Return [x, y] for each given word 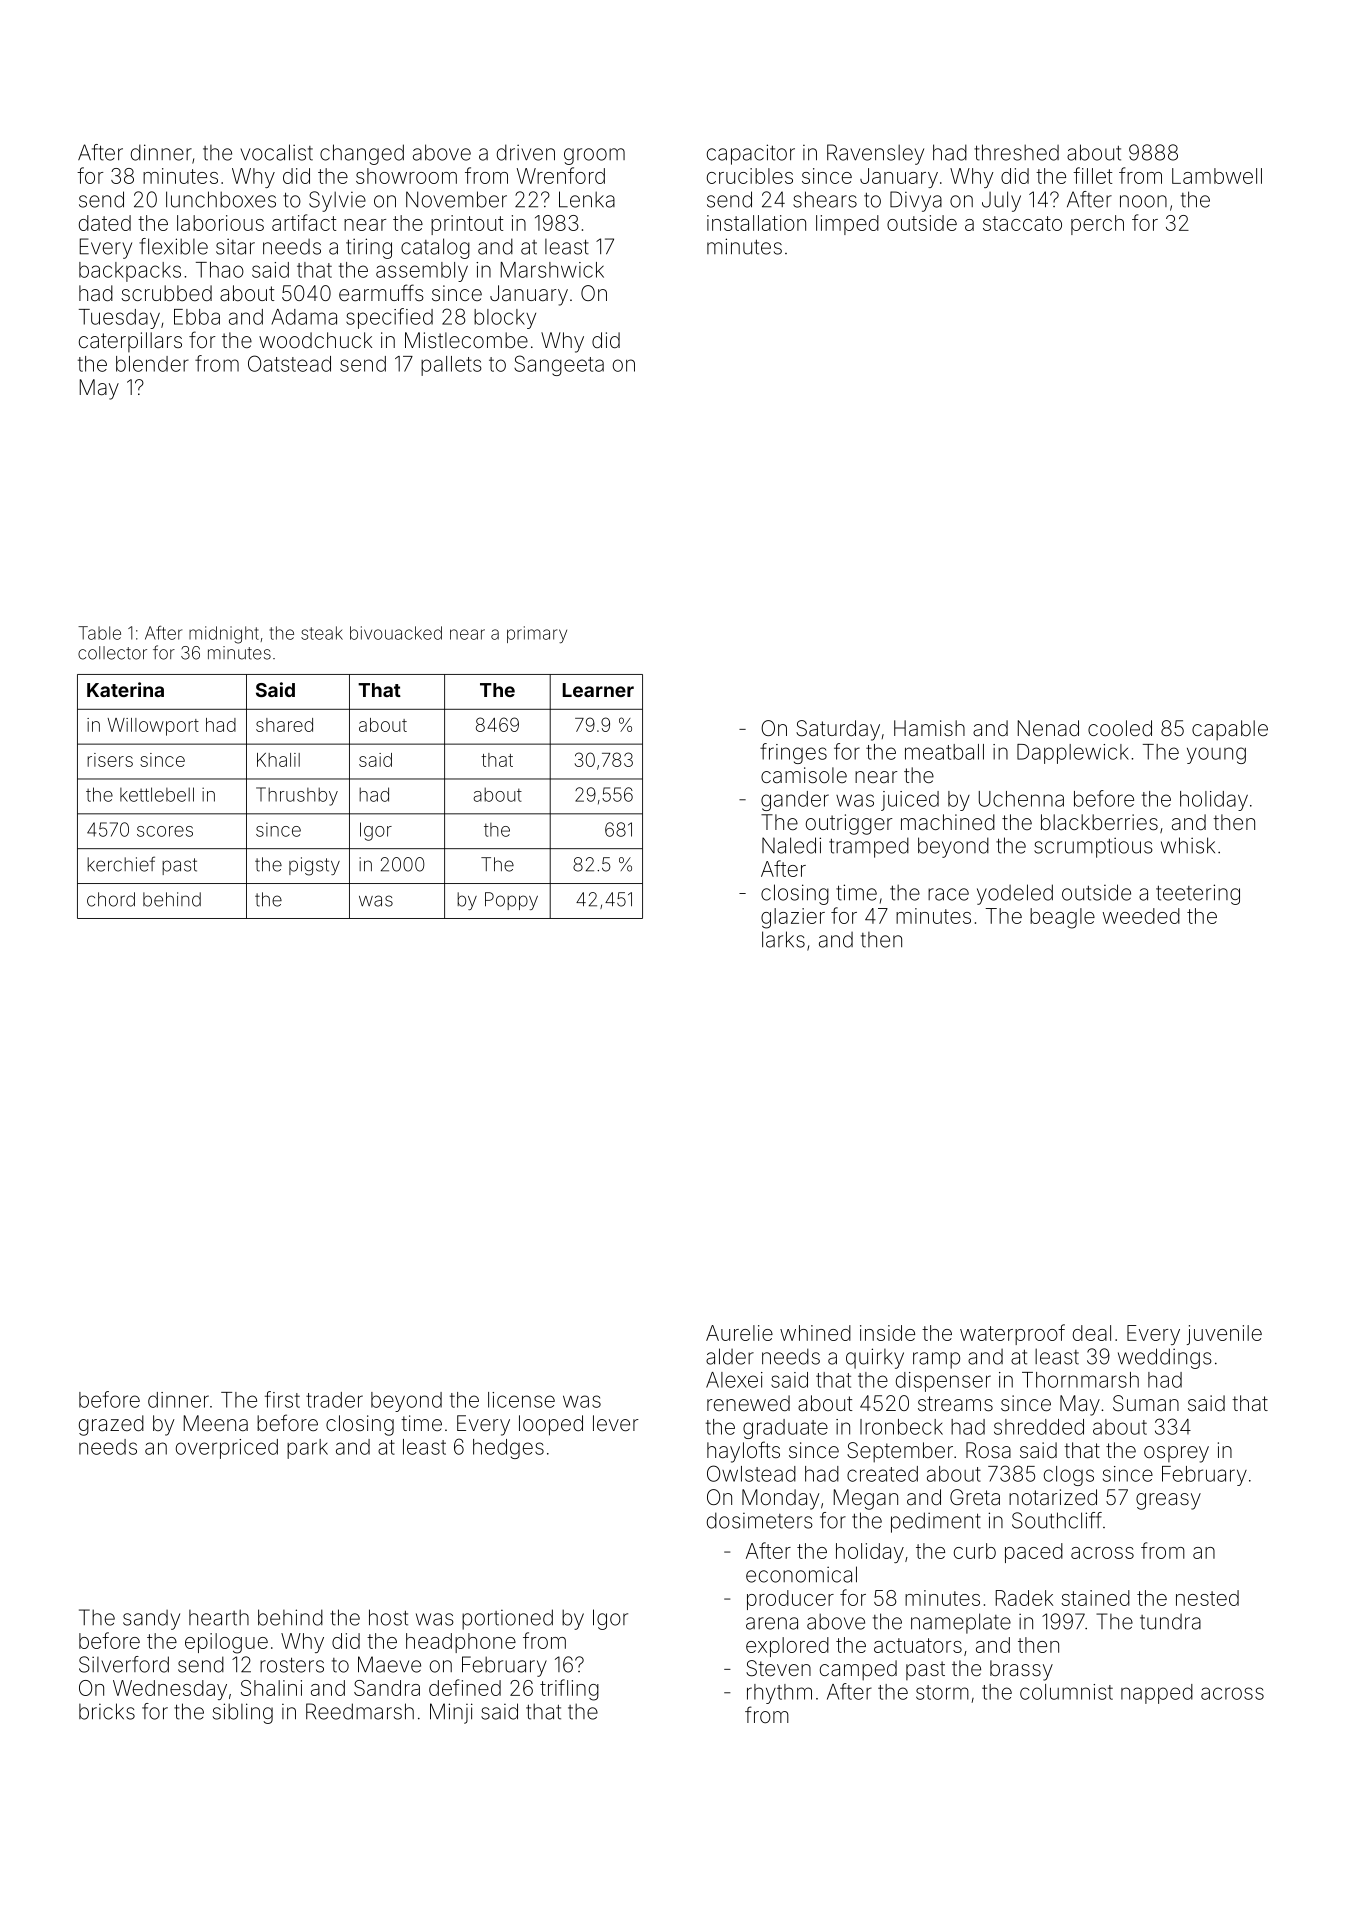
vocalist [276, 152]
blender [152, 364]
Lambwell [1217, 176]
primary [537, 634]
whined [815, 1333]
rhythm [779, 1694]
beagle [1062, 918]
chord [111, 899]
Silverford [124, 1664]
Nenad [1048, 728]
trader [334, 1400]
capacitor [751, 154]
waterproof [1012, 1334]
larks [783, 939]
